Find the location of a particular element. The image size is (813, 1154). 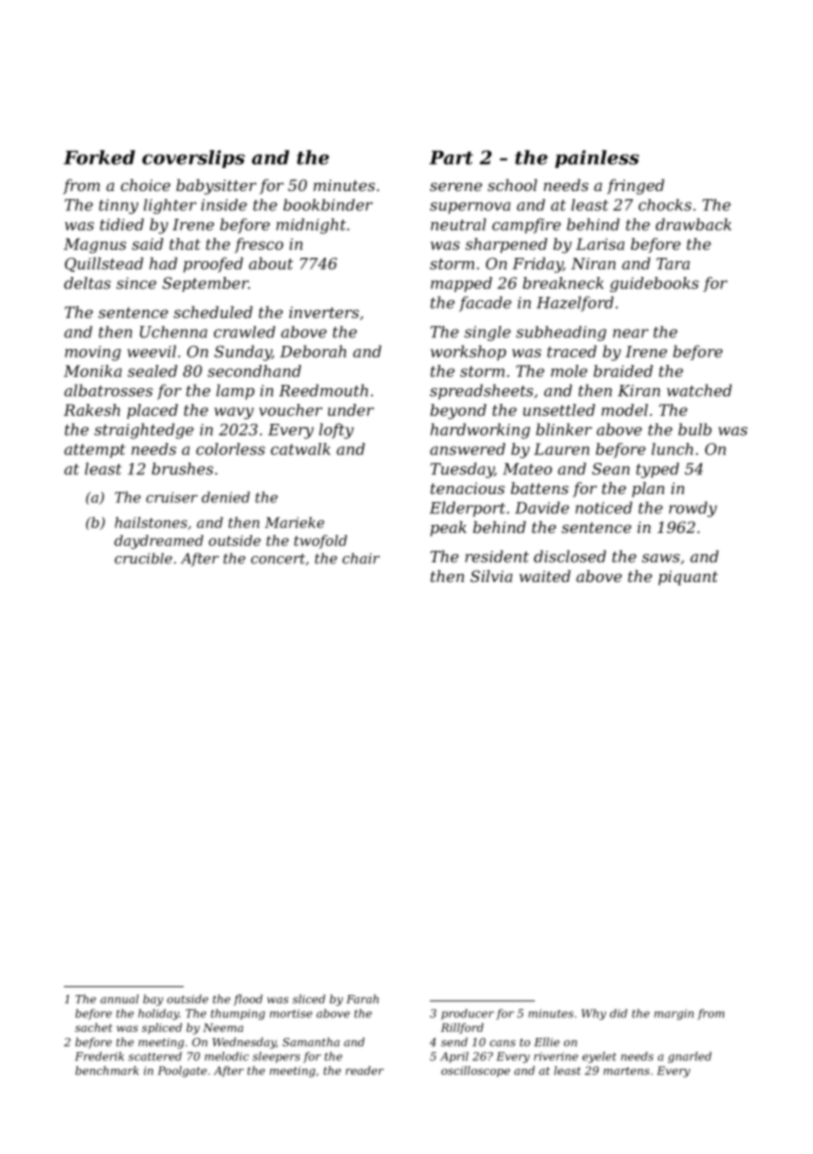

Silvia is located at coordinates (491, 576).
